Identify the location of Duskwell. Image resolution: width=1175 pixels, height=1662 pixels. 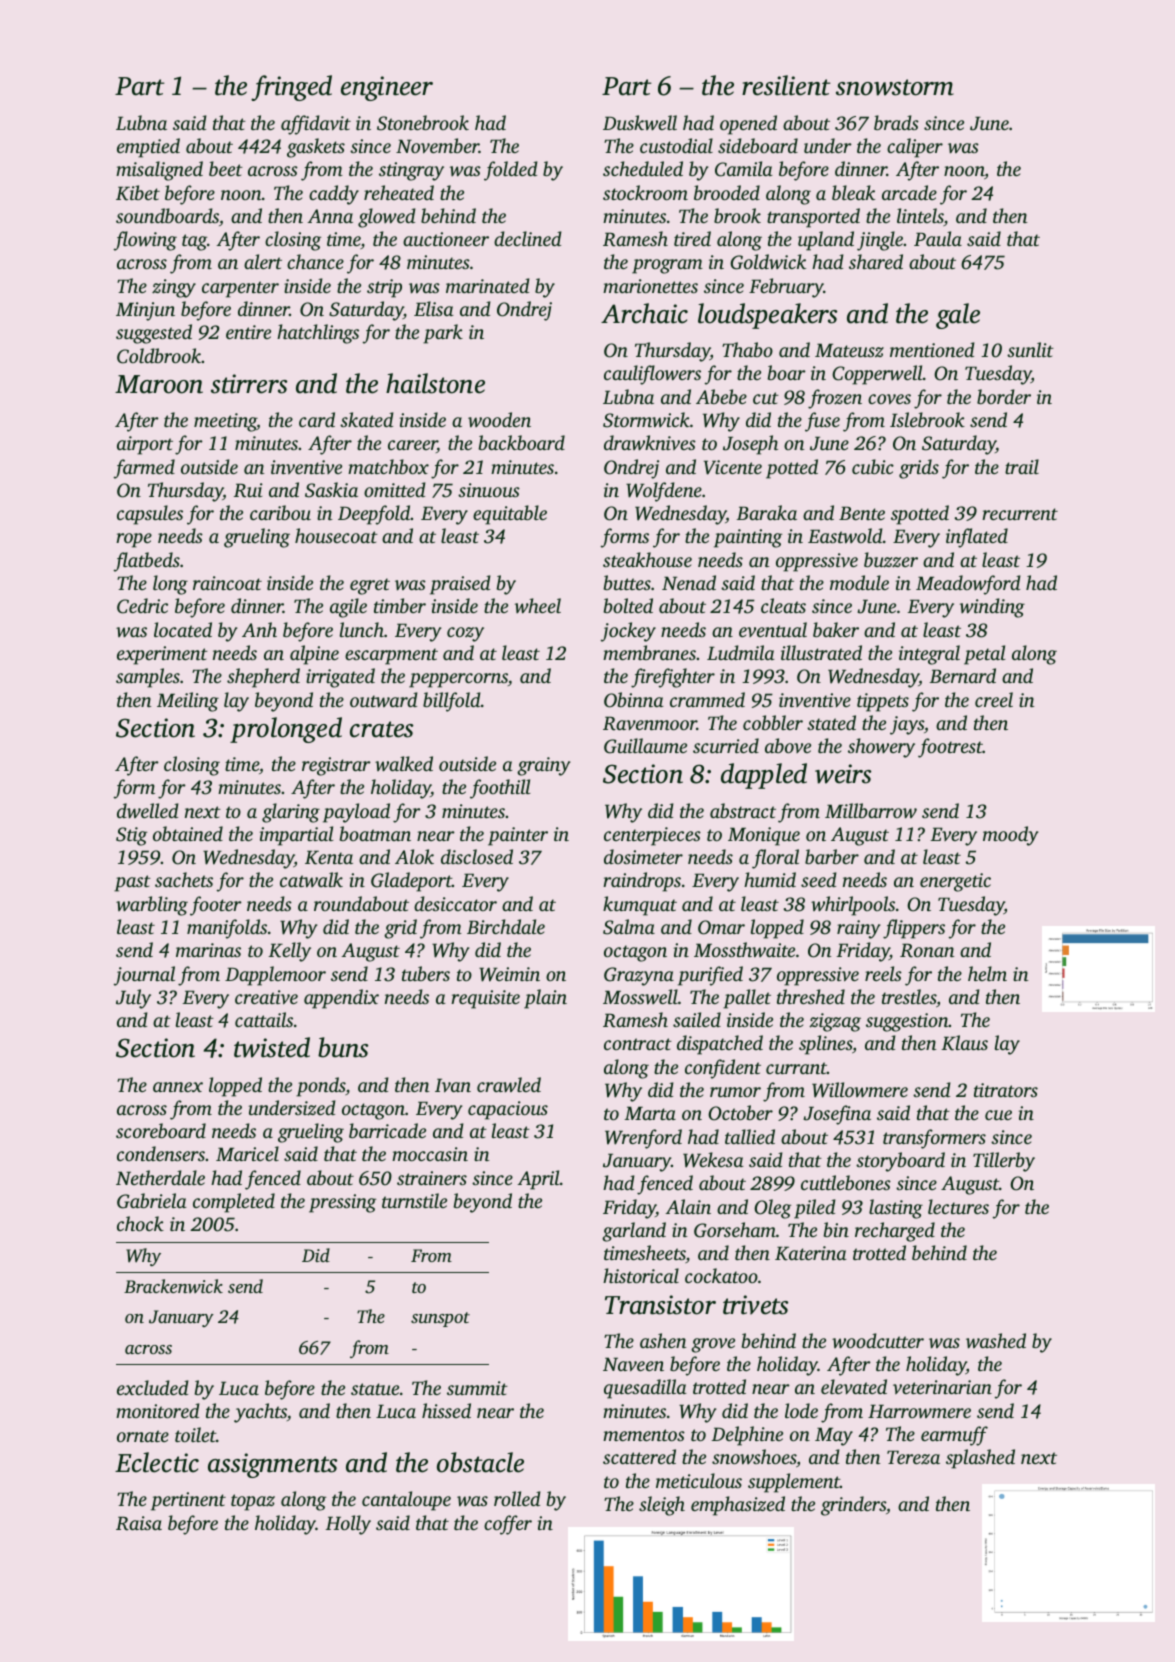
(640, 122).
